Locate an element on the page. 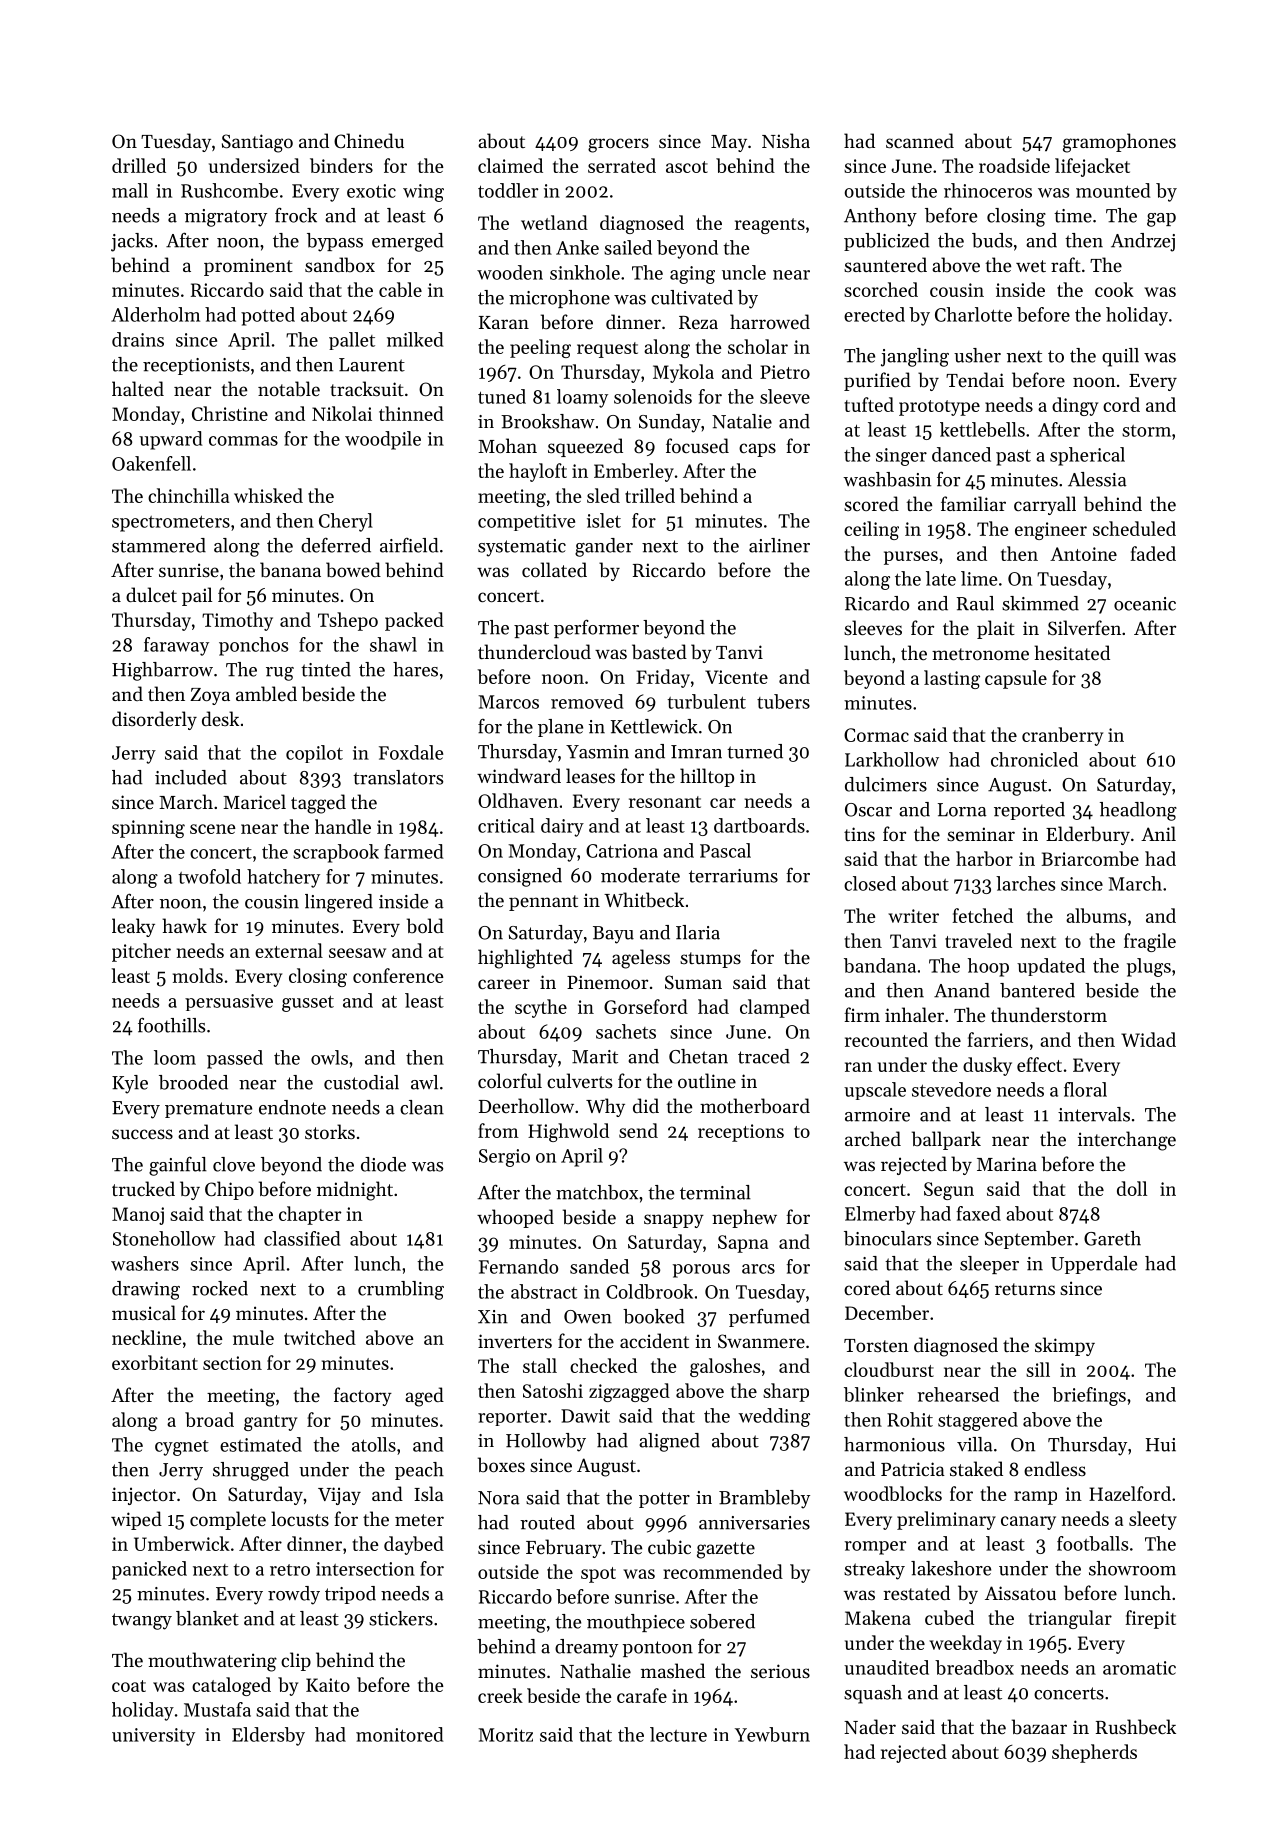 Image resolution: width=1288 pixels, height=1822 pixels. Charlotte is located at coordinates (973, 314).
